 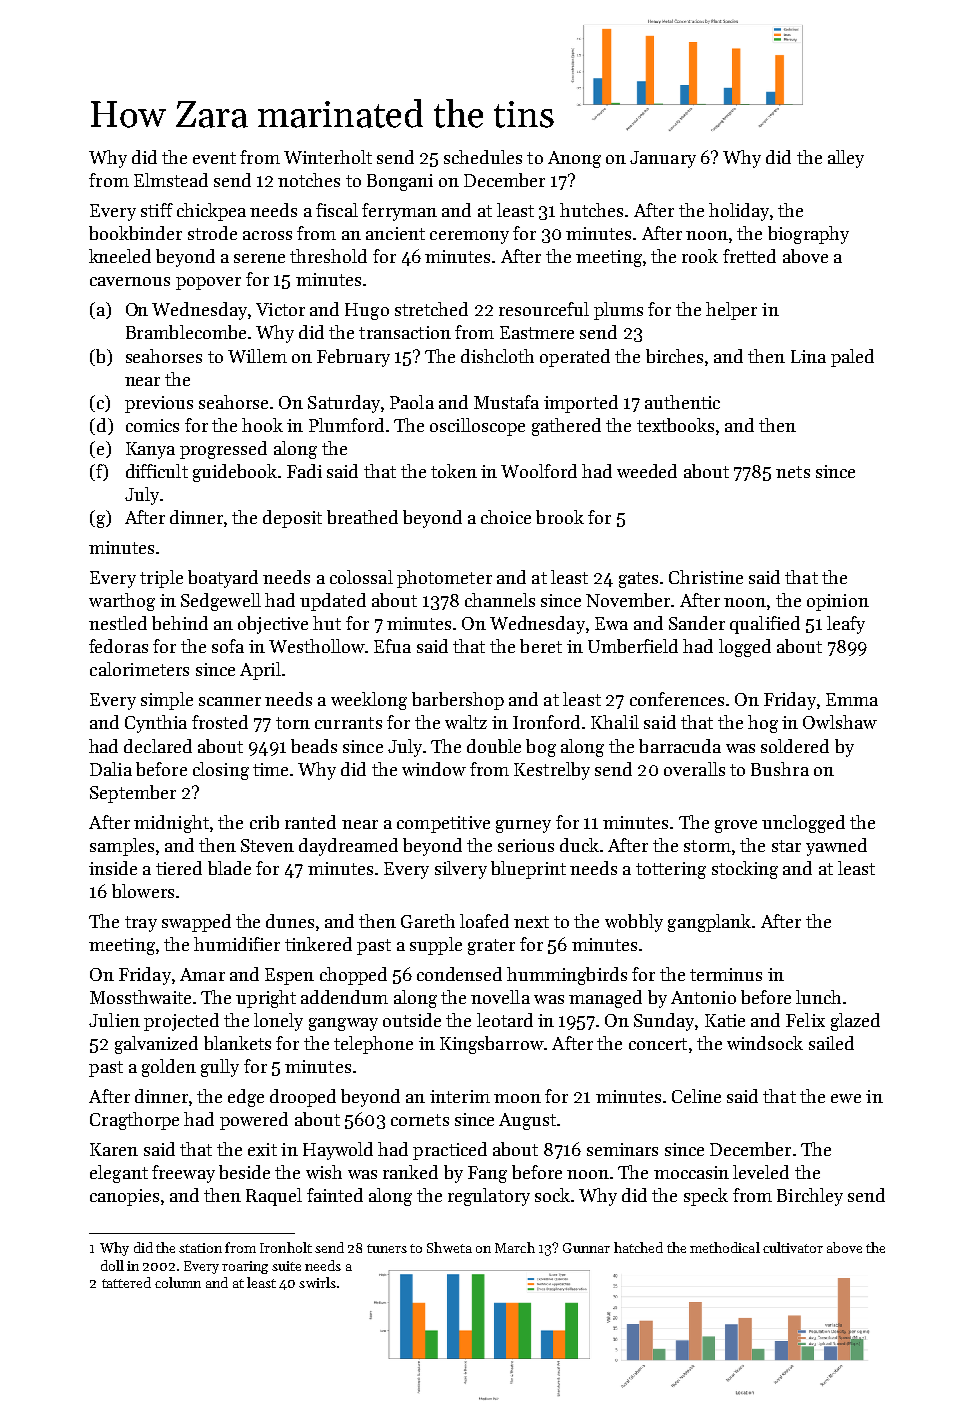 I want to click on channels, so click(x=500, y=600).
